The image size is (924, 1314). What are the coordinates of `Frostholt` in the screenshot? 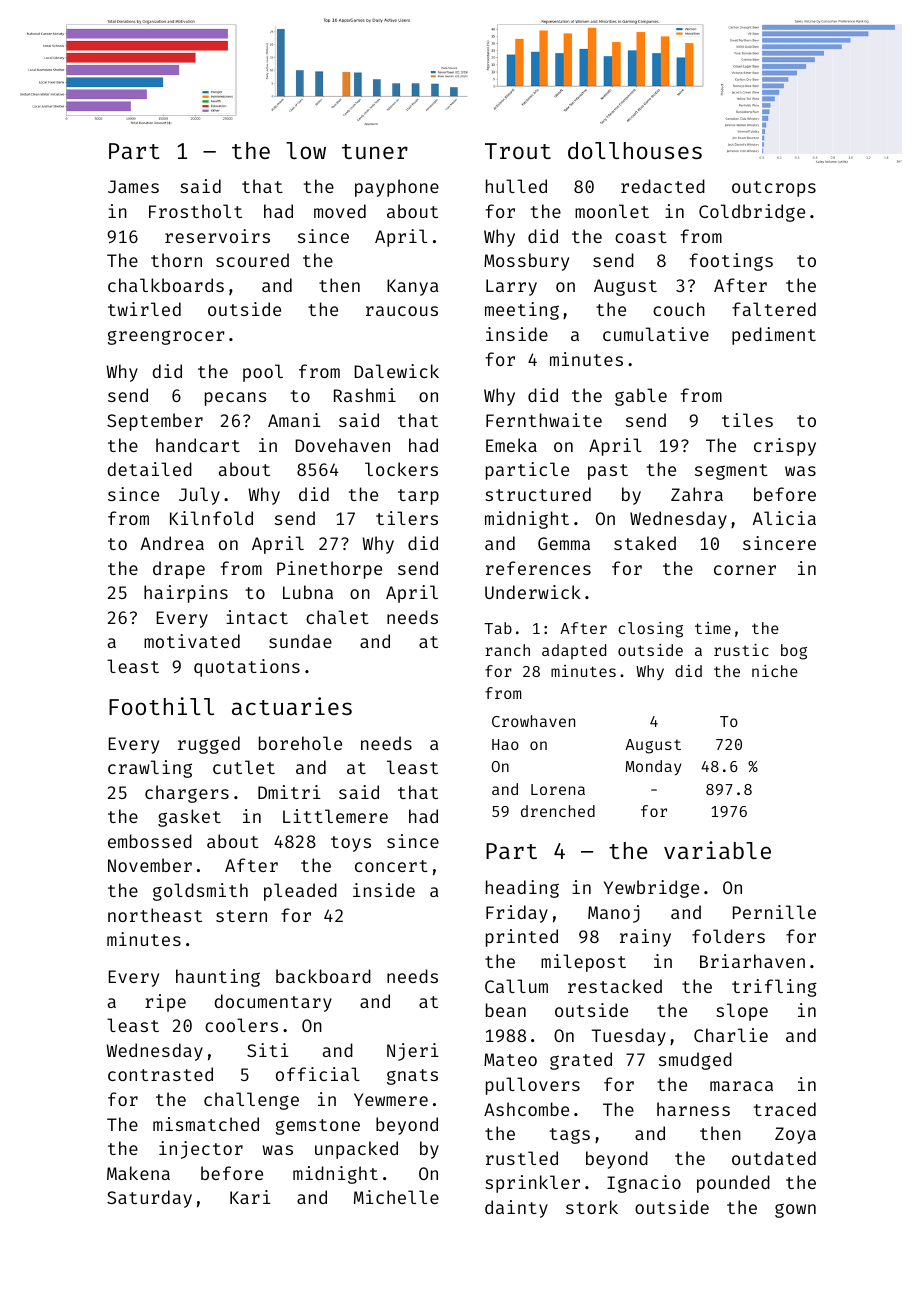 It's located at (195, 211).
